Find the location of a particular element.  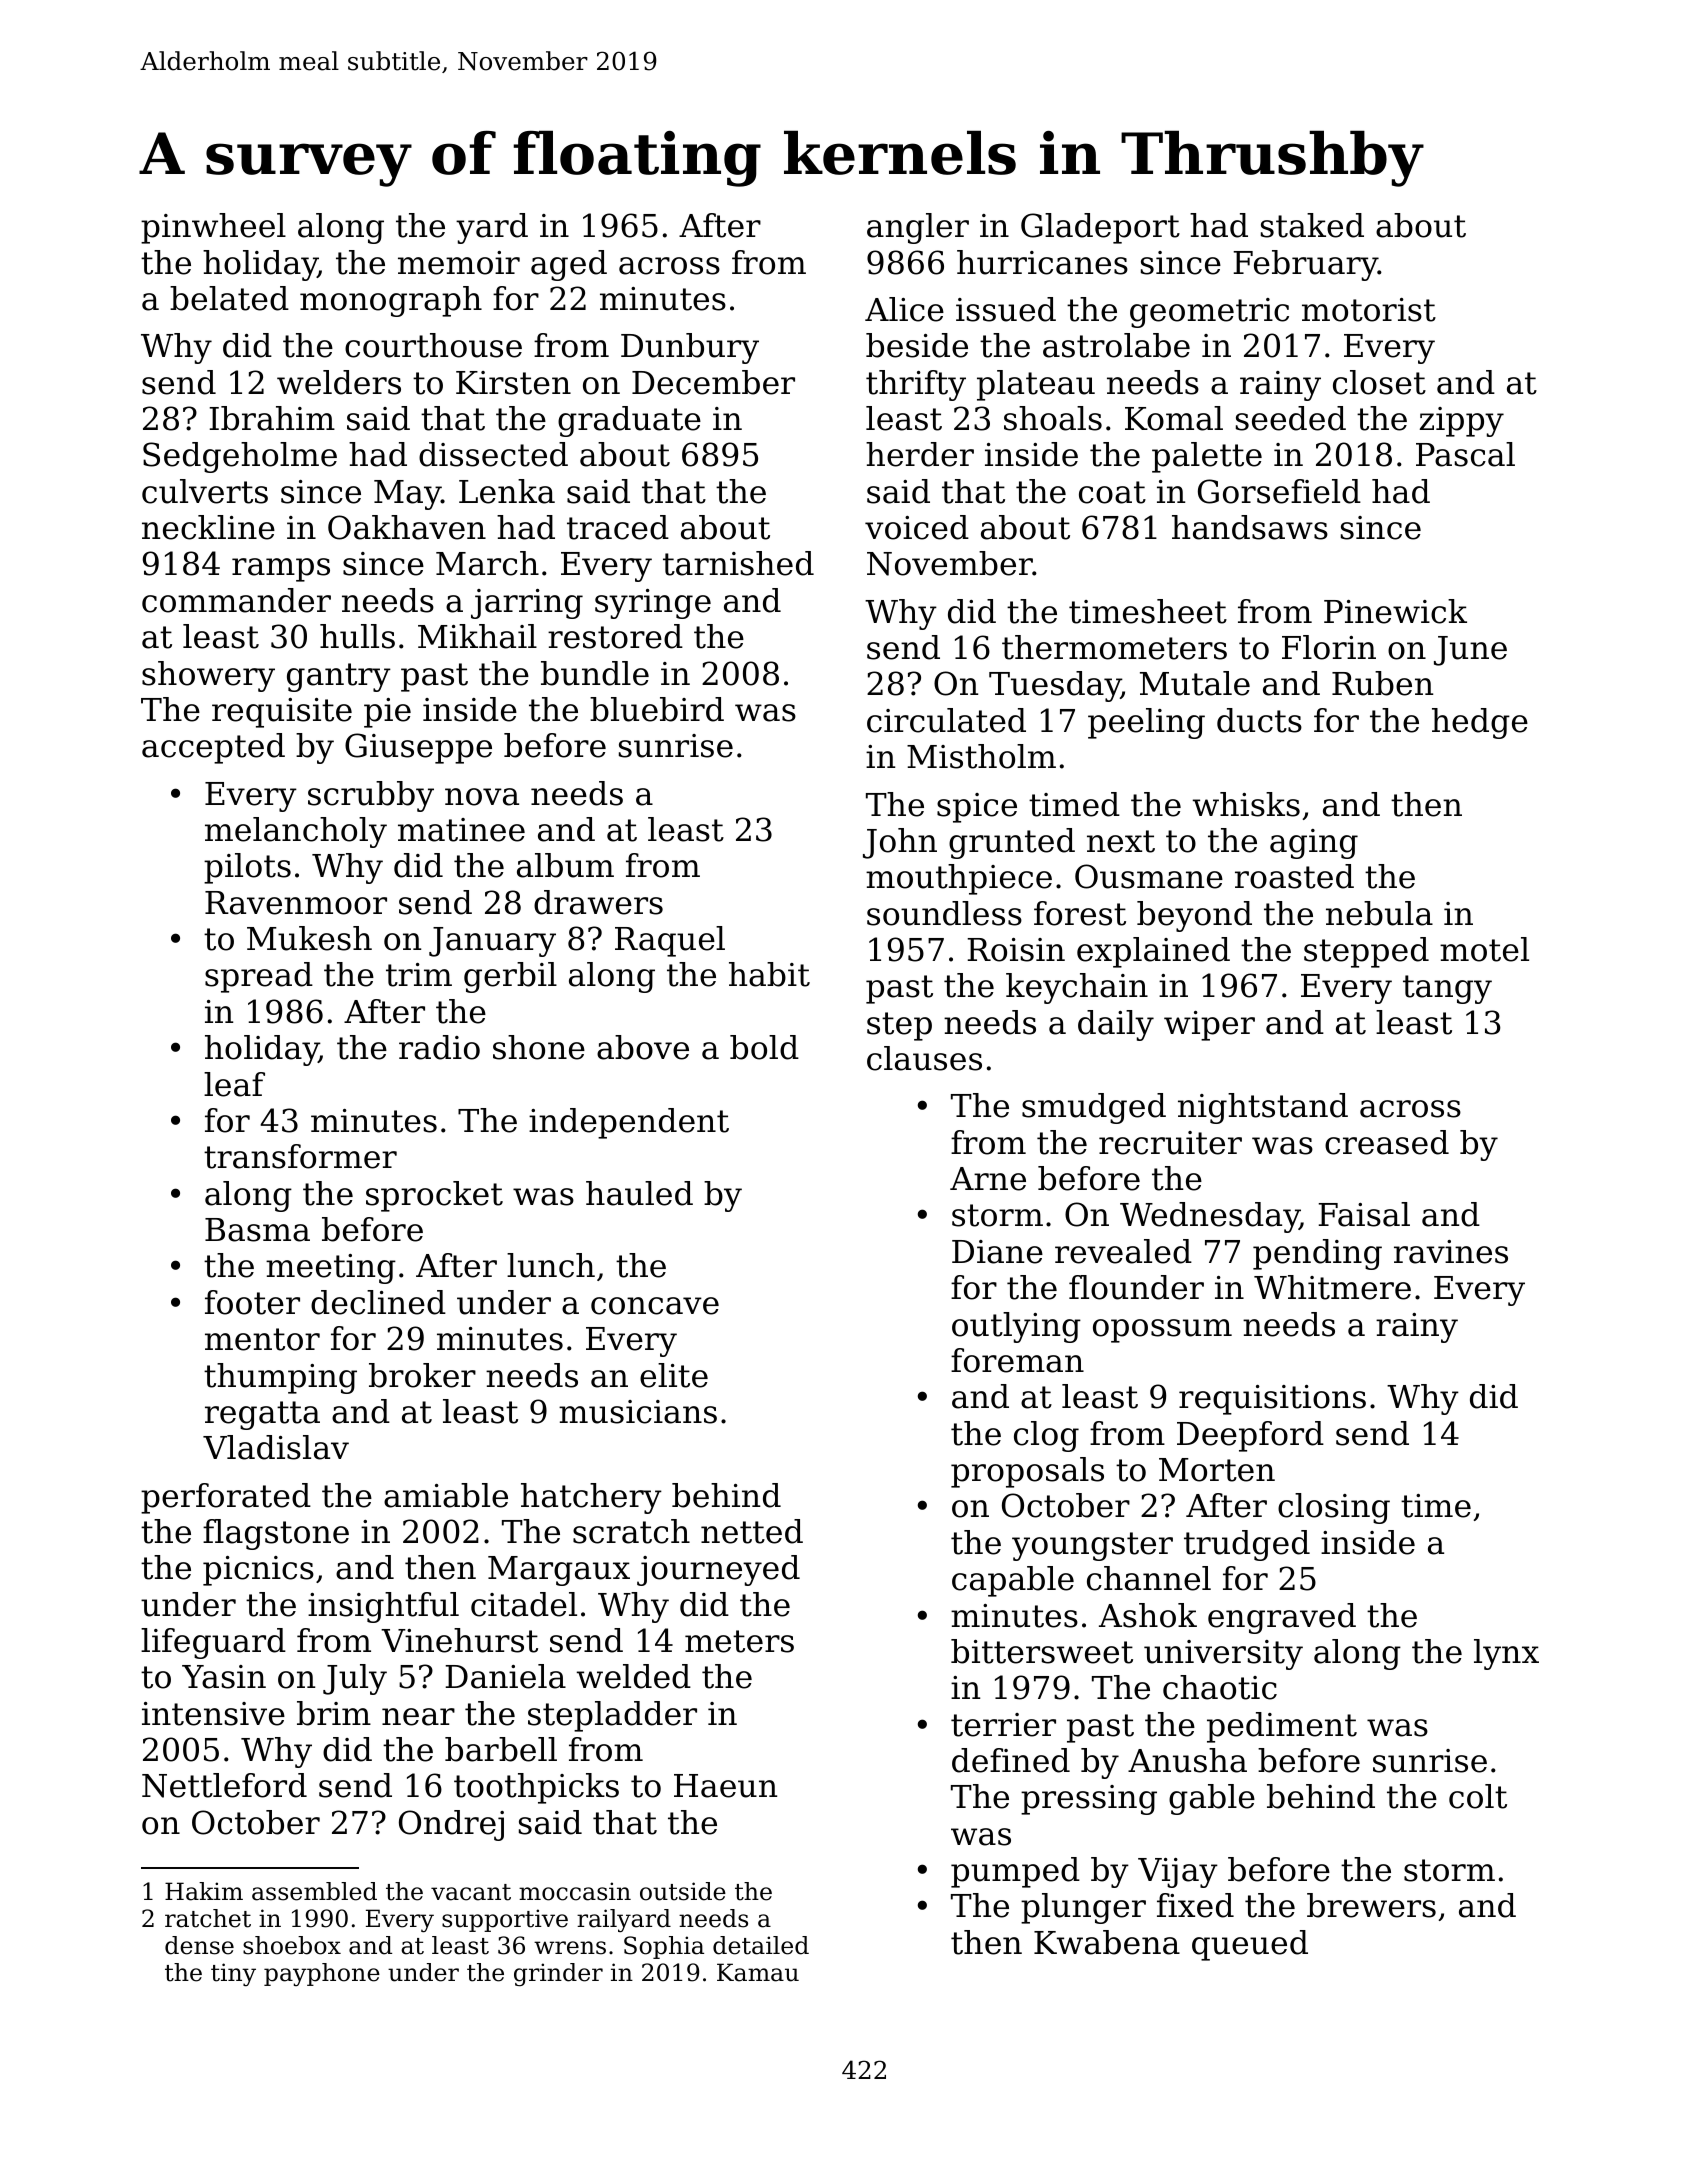

geometric is located at coordinates (1209, 313).
